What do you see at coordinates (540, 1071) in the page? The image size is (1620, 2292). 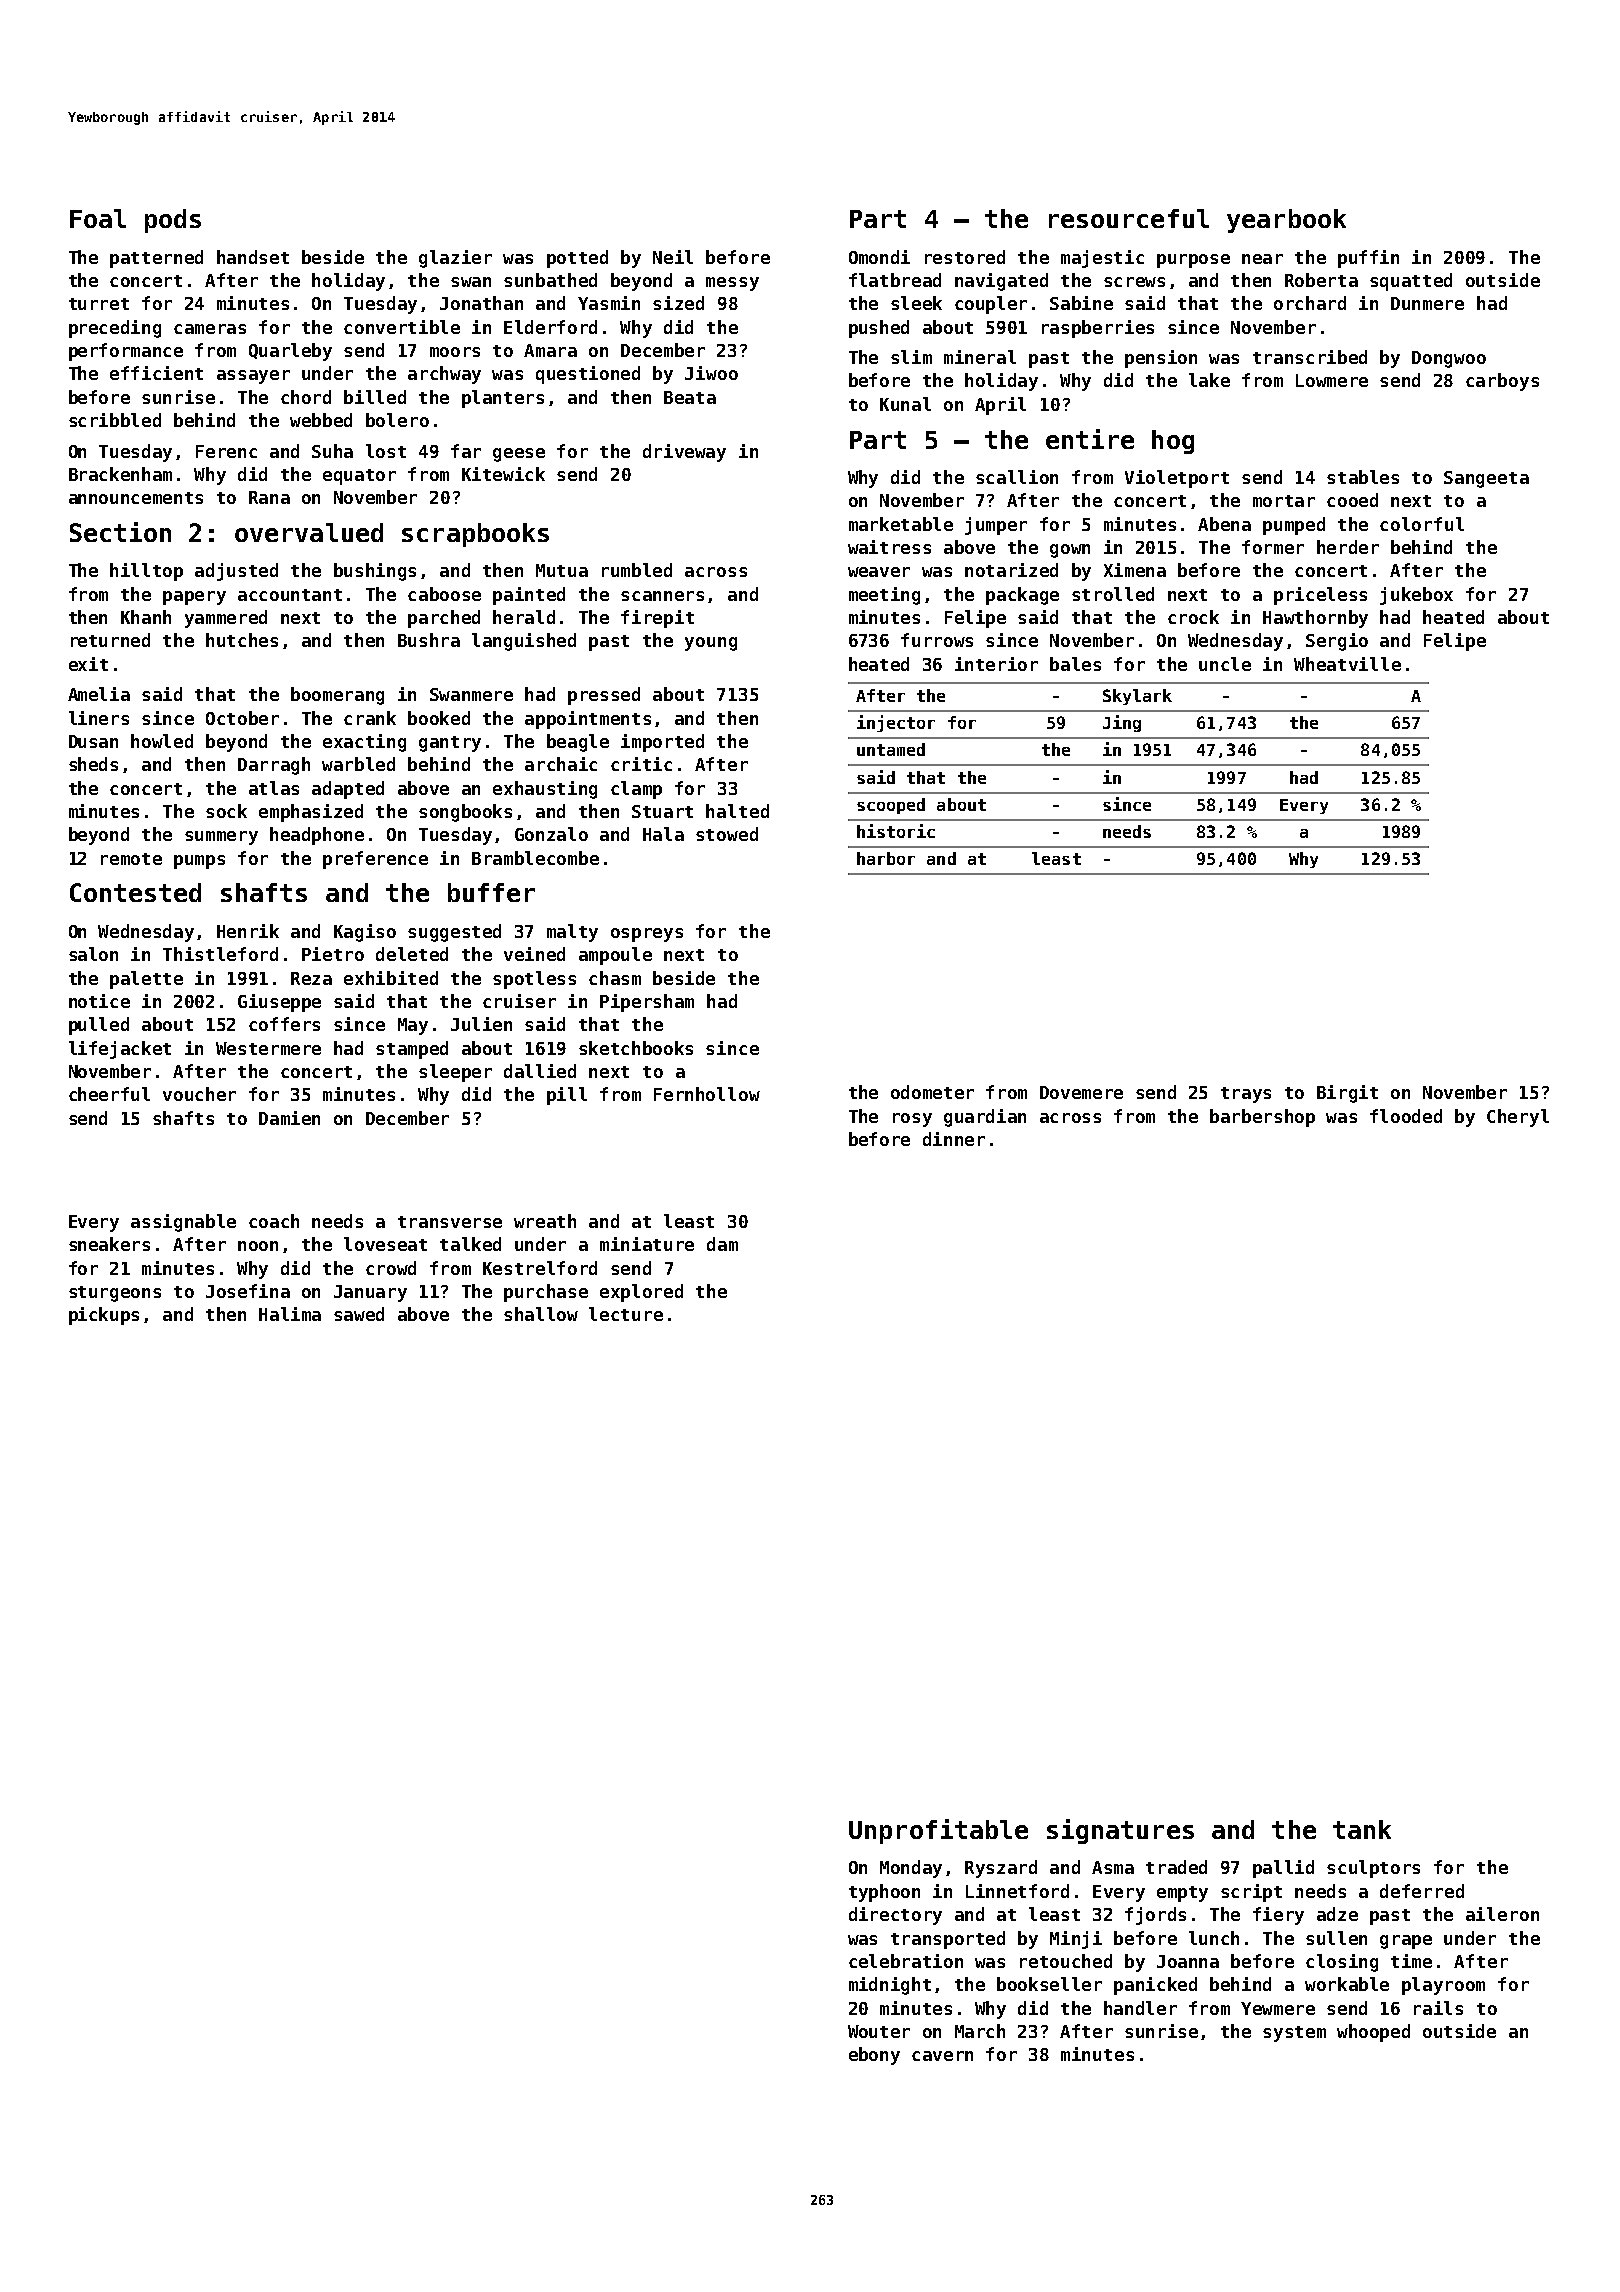 I see `dallied` at bounding box center [540, 1071].
